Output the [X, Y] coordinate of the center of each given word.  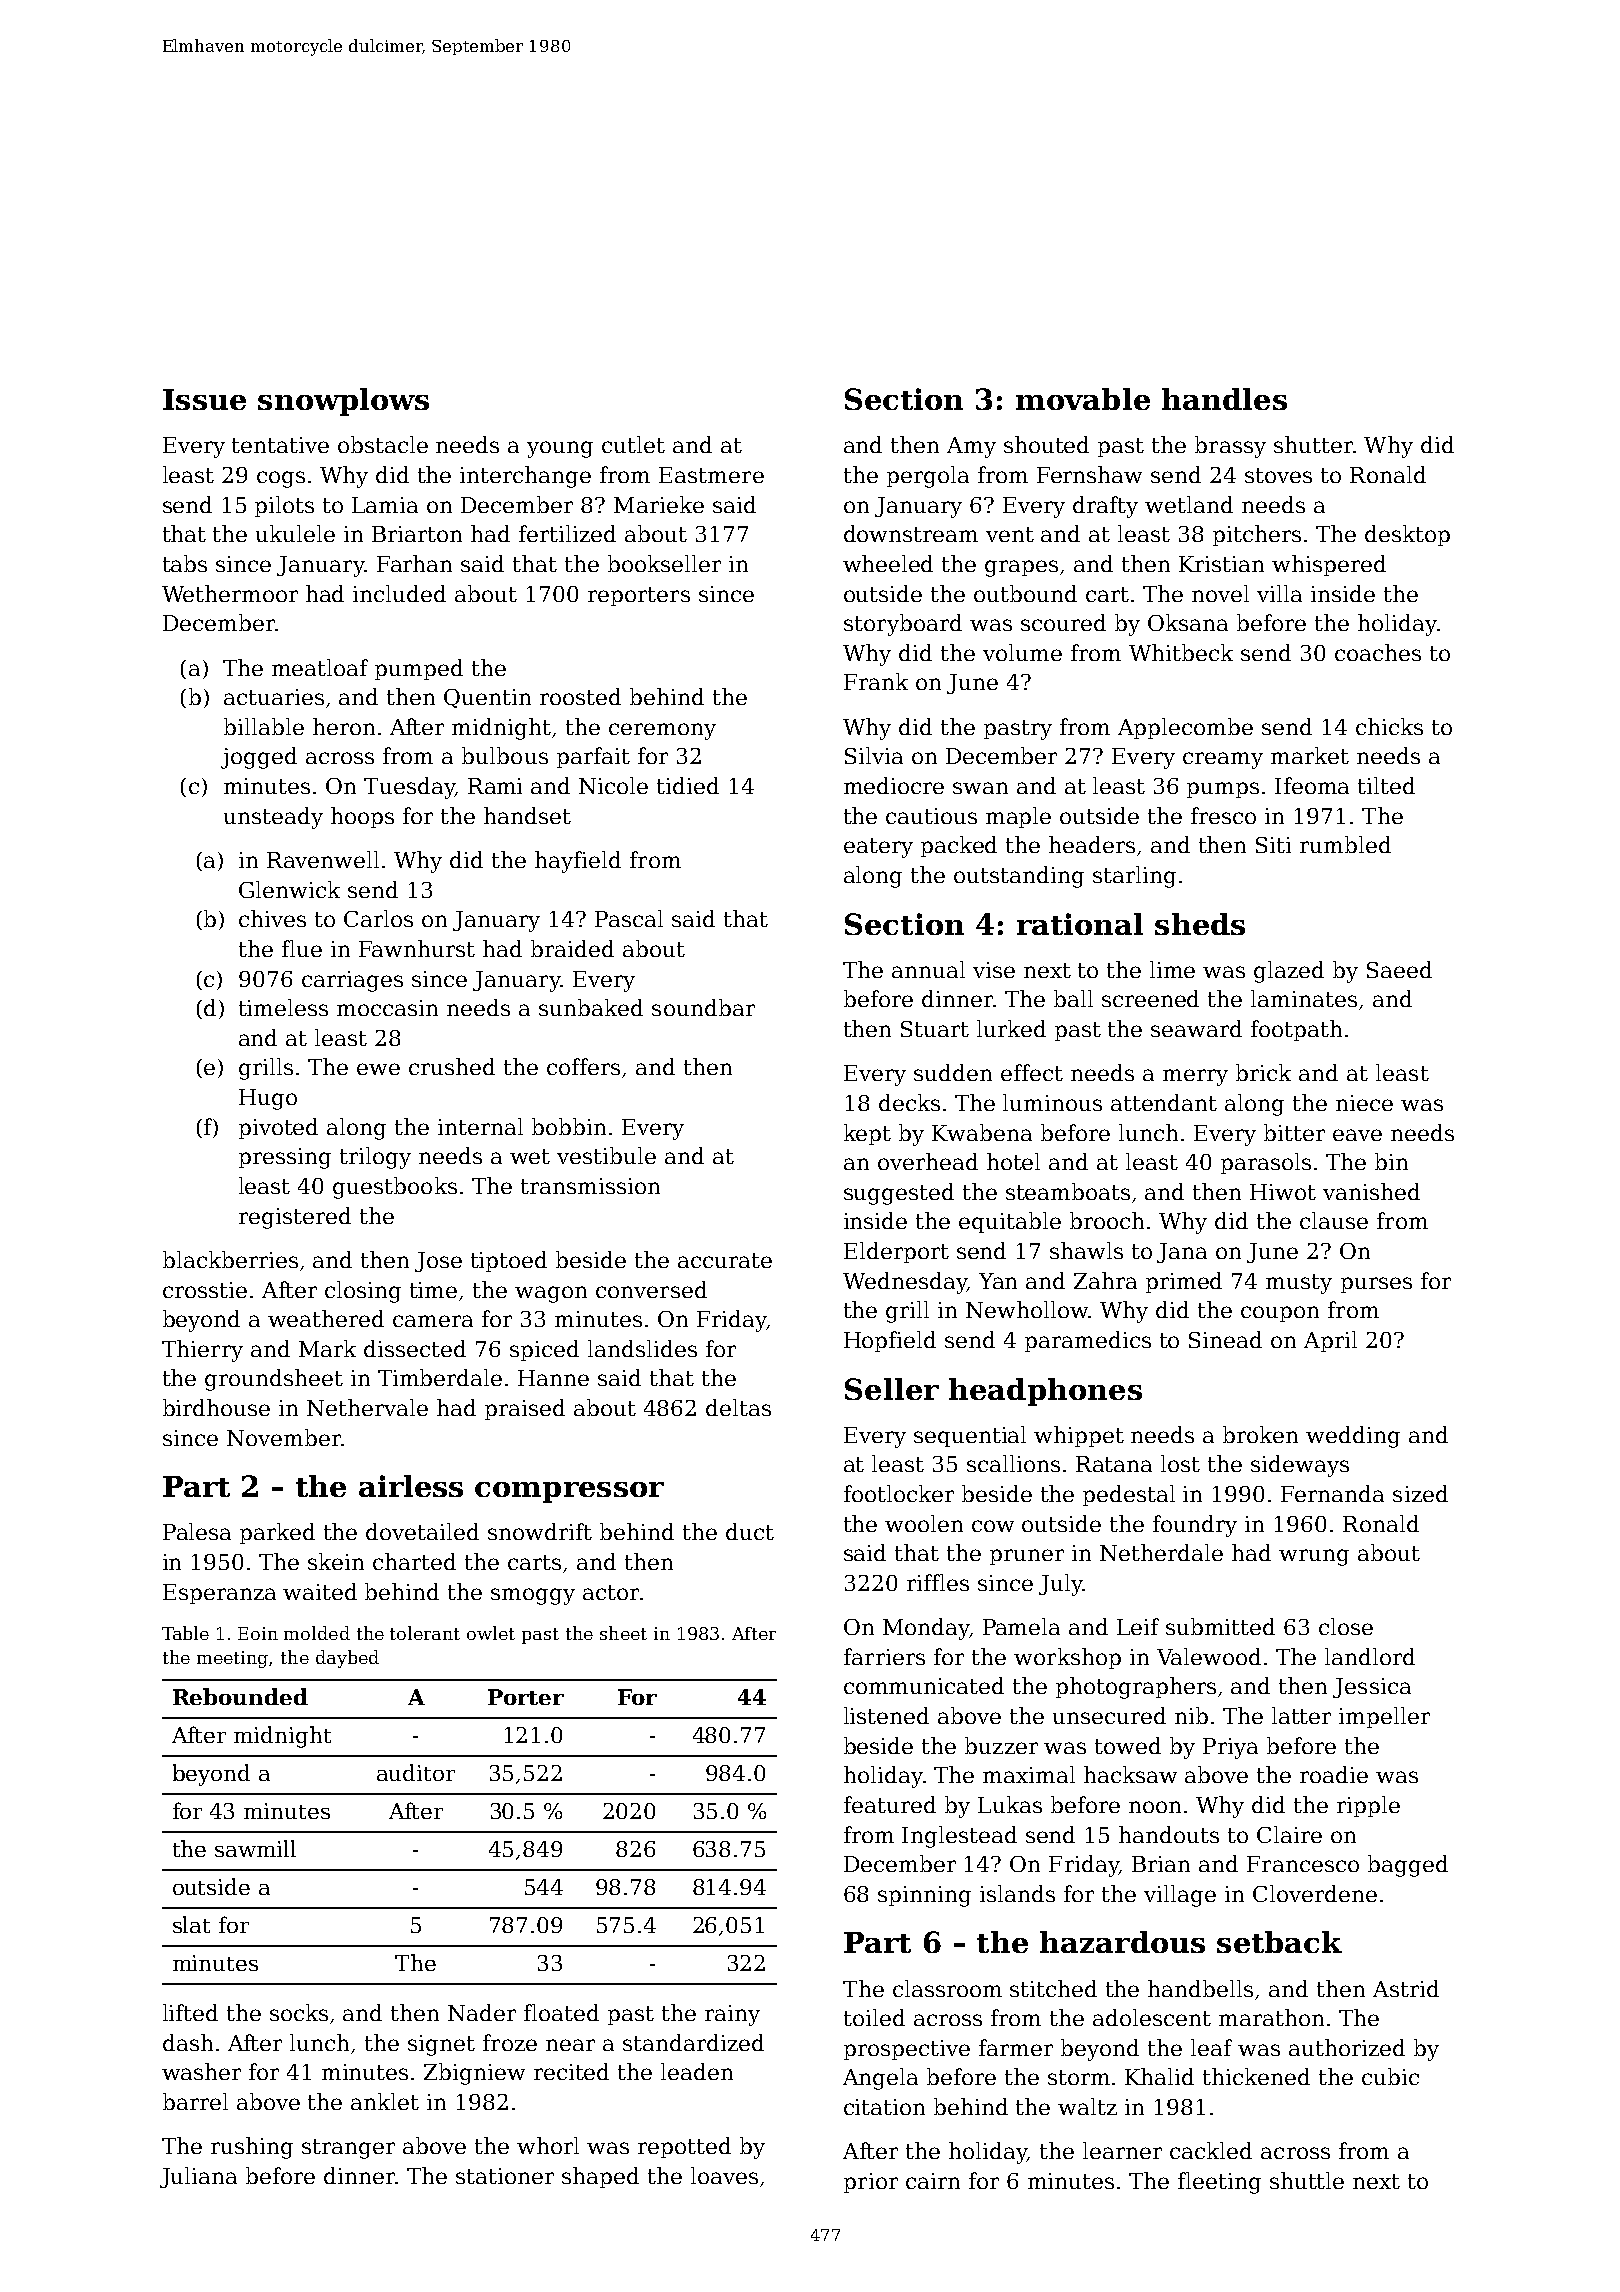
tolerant [425, 1633]
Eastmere [711, 475]
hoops [362, 817]
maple [1018, 817]
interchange [525, 477]
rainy [732, 2015]
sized [1420, 1493]
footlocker [899, 1493]
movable [1083, 399]
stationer [505, 2176]
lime [1172, 969]
